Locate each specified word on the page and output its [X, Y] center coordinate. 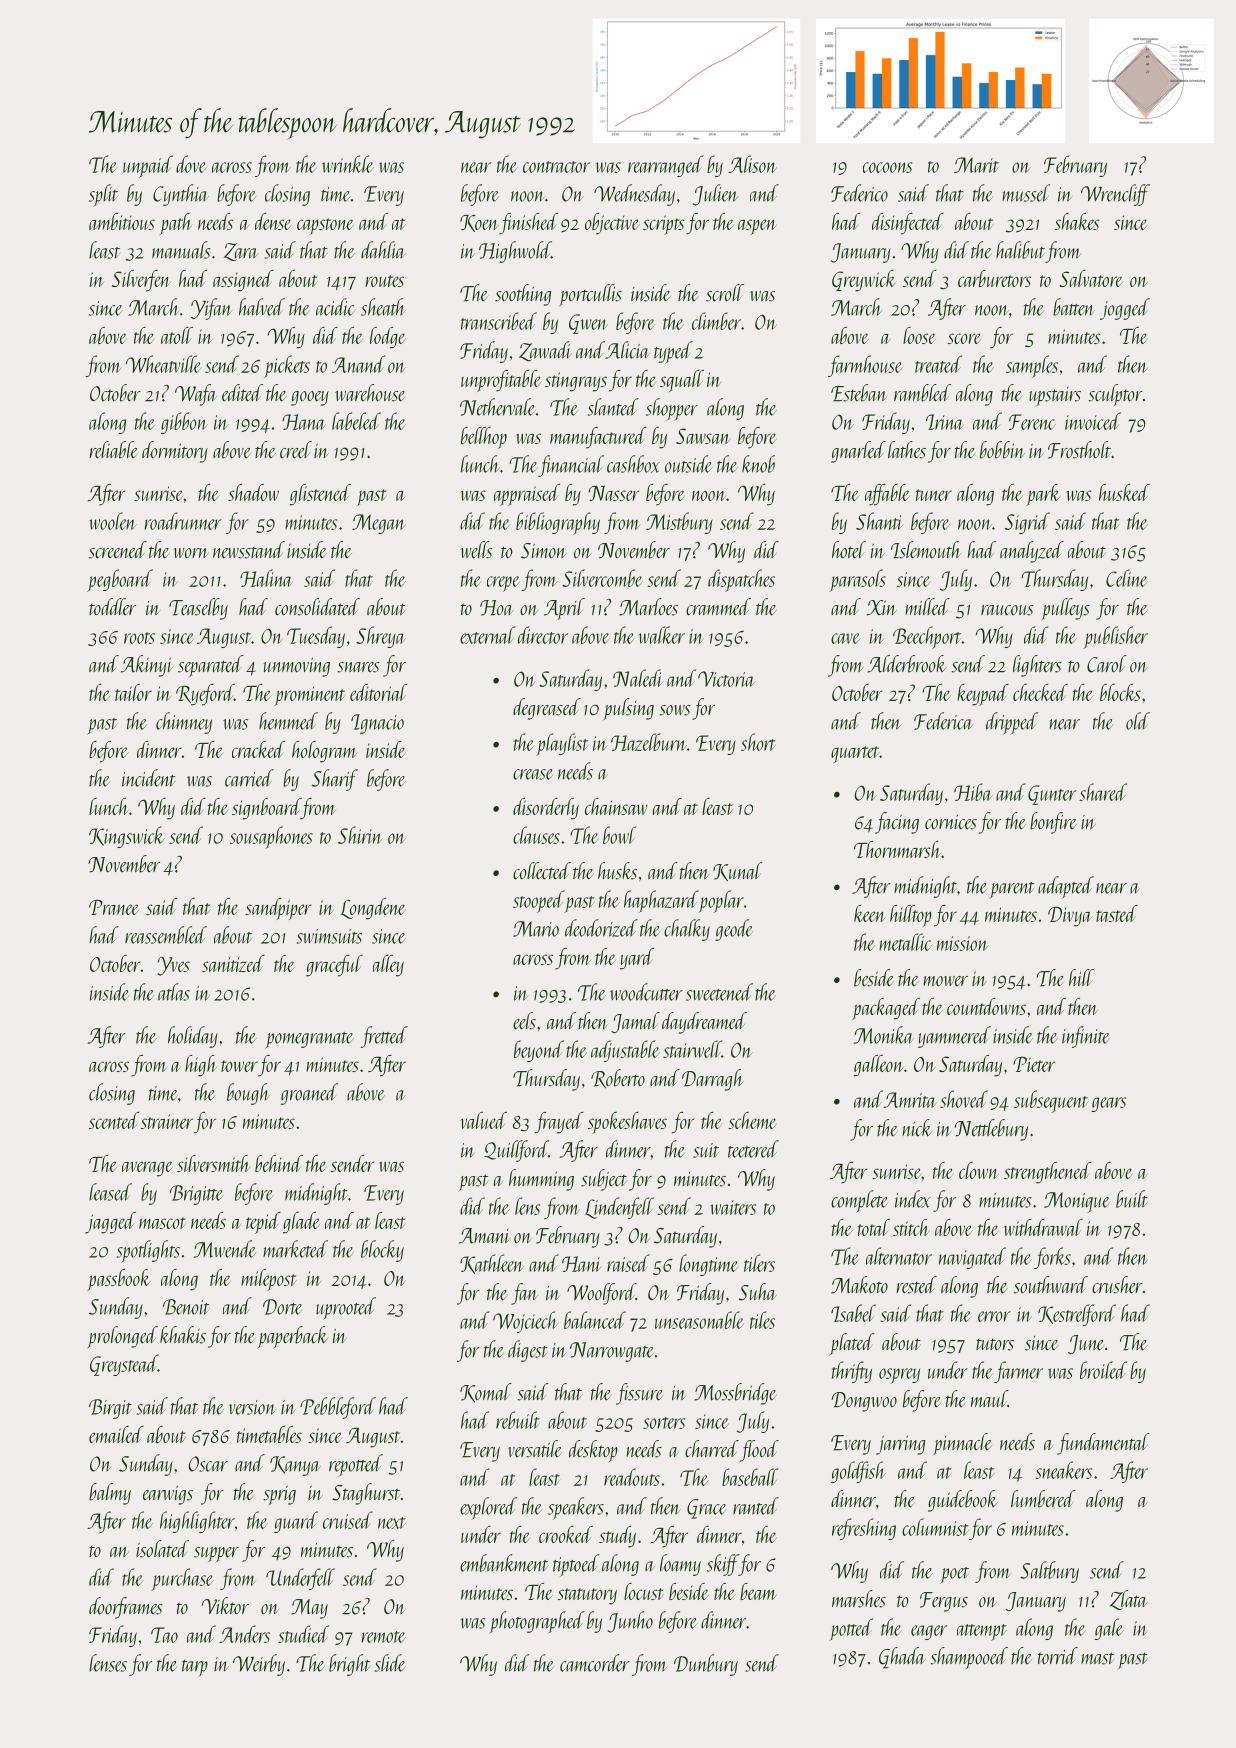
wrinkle [348, 164]
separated [211, 666]
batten [1074, 307]
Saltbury [1049, 1572]
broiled [1103, 1370]
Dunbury [706, 1665]
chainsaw [616, 806]
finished [528, 224]
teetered [753, 1149]
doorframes [126, 1608]
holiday [193, 1037]
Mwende [224, 1249]
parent [1011, 890]
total [874, 1227]
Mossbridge [735, 1394]
